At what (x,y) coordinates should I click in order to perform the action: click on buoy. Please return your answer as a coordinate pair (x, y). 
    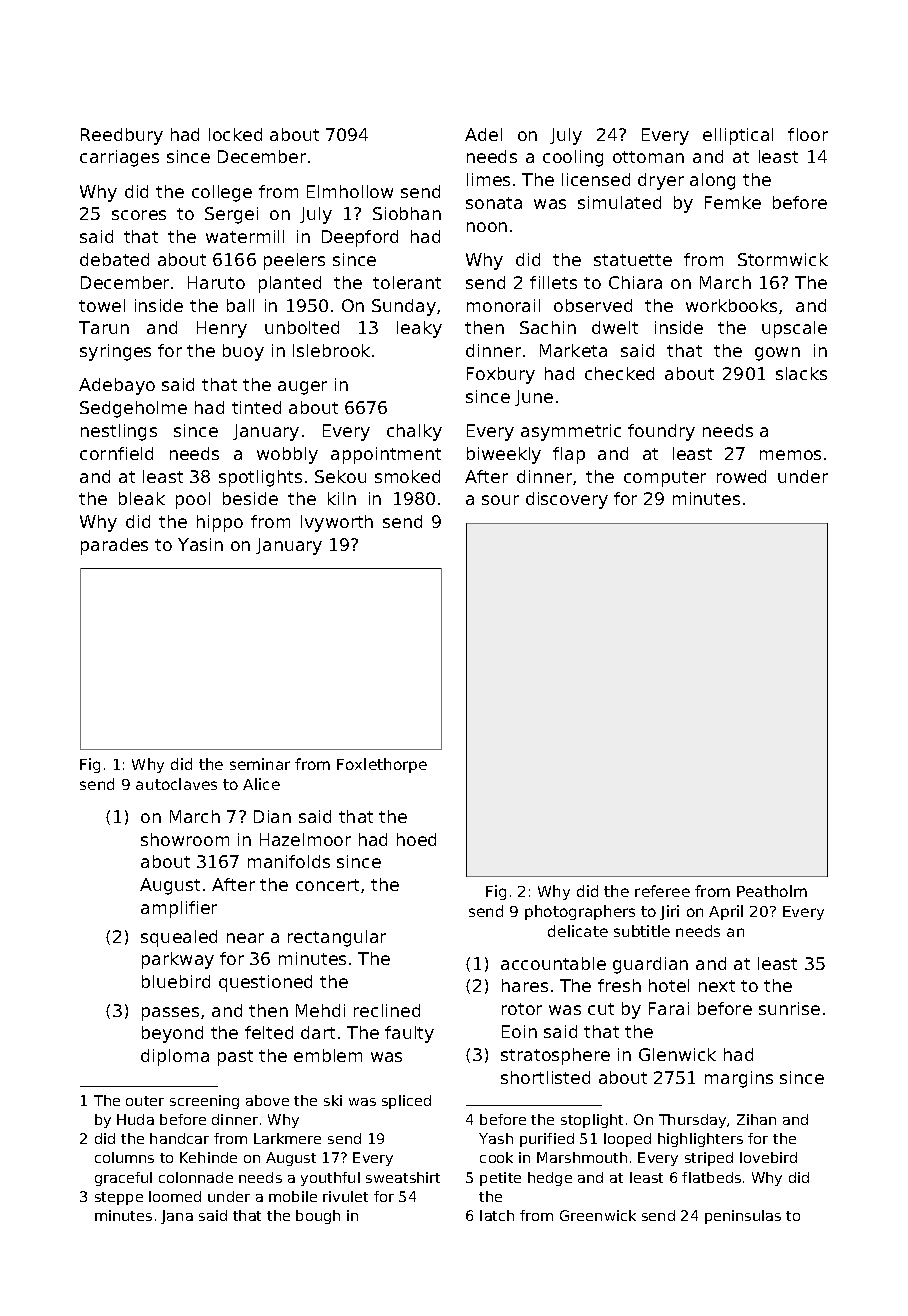
    Looking at the image, I should click on (243, 352).
